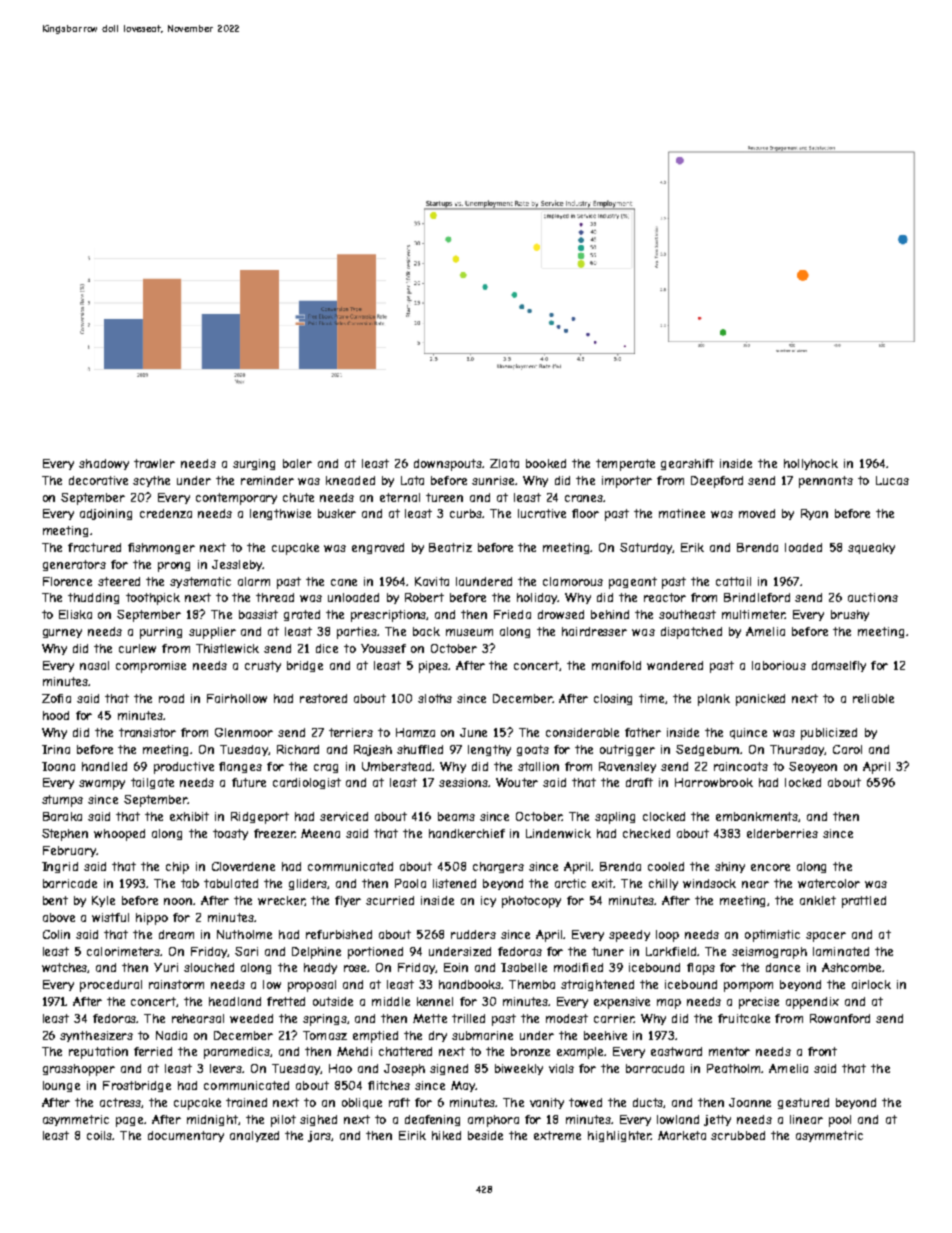  Describe the element at coordinates (847, 749) in the screenshot. I see `Carol` at that location.
